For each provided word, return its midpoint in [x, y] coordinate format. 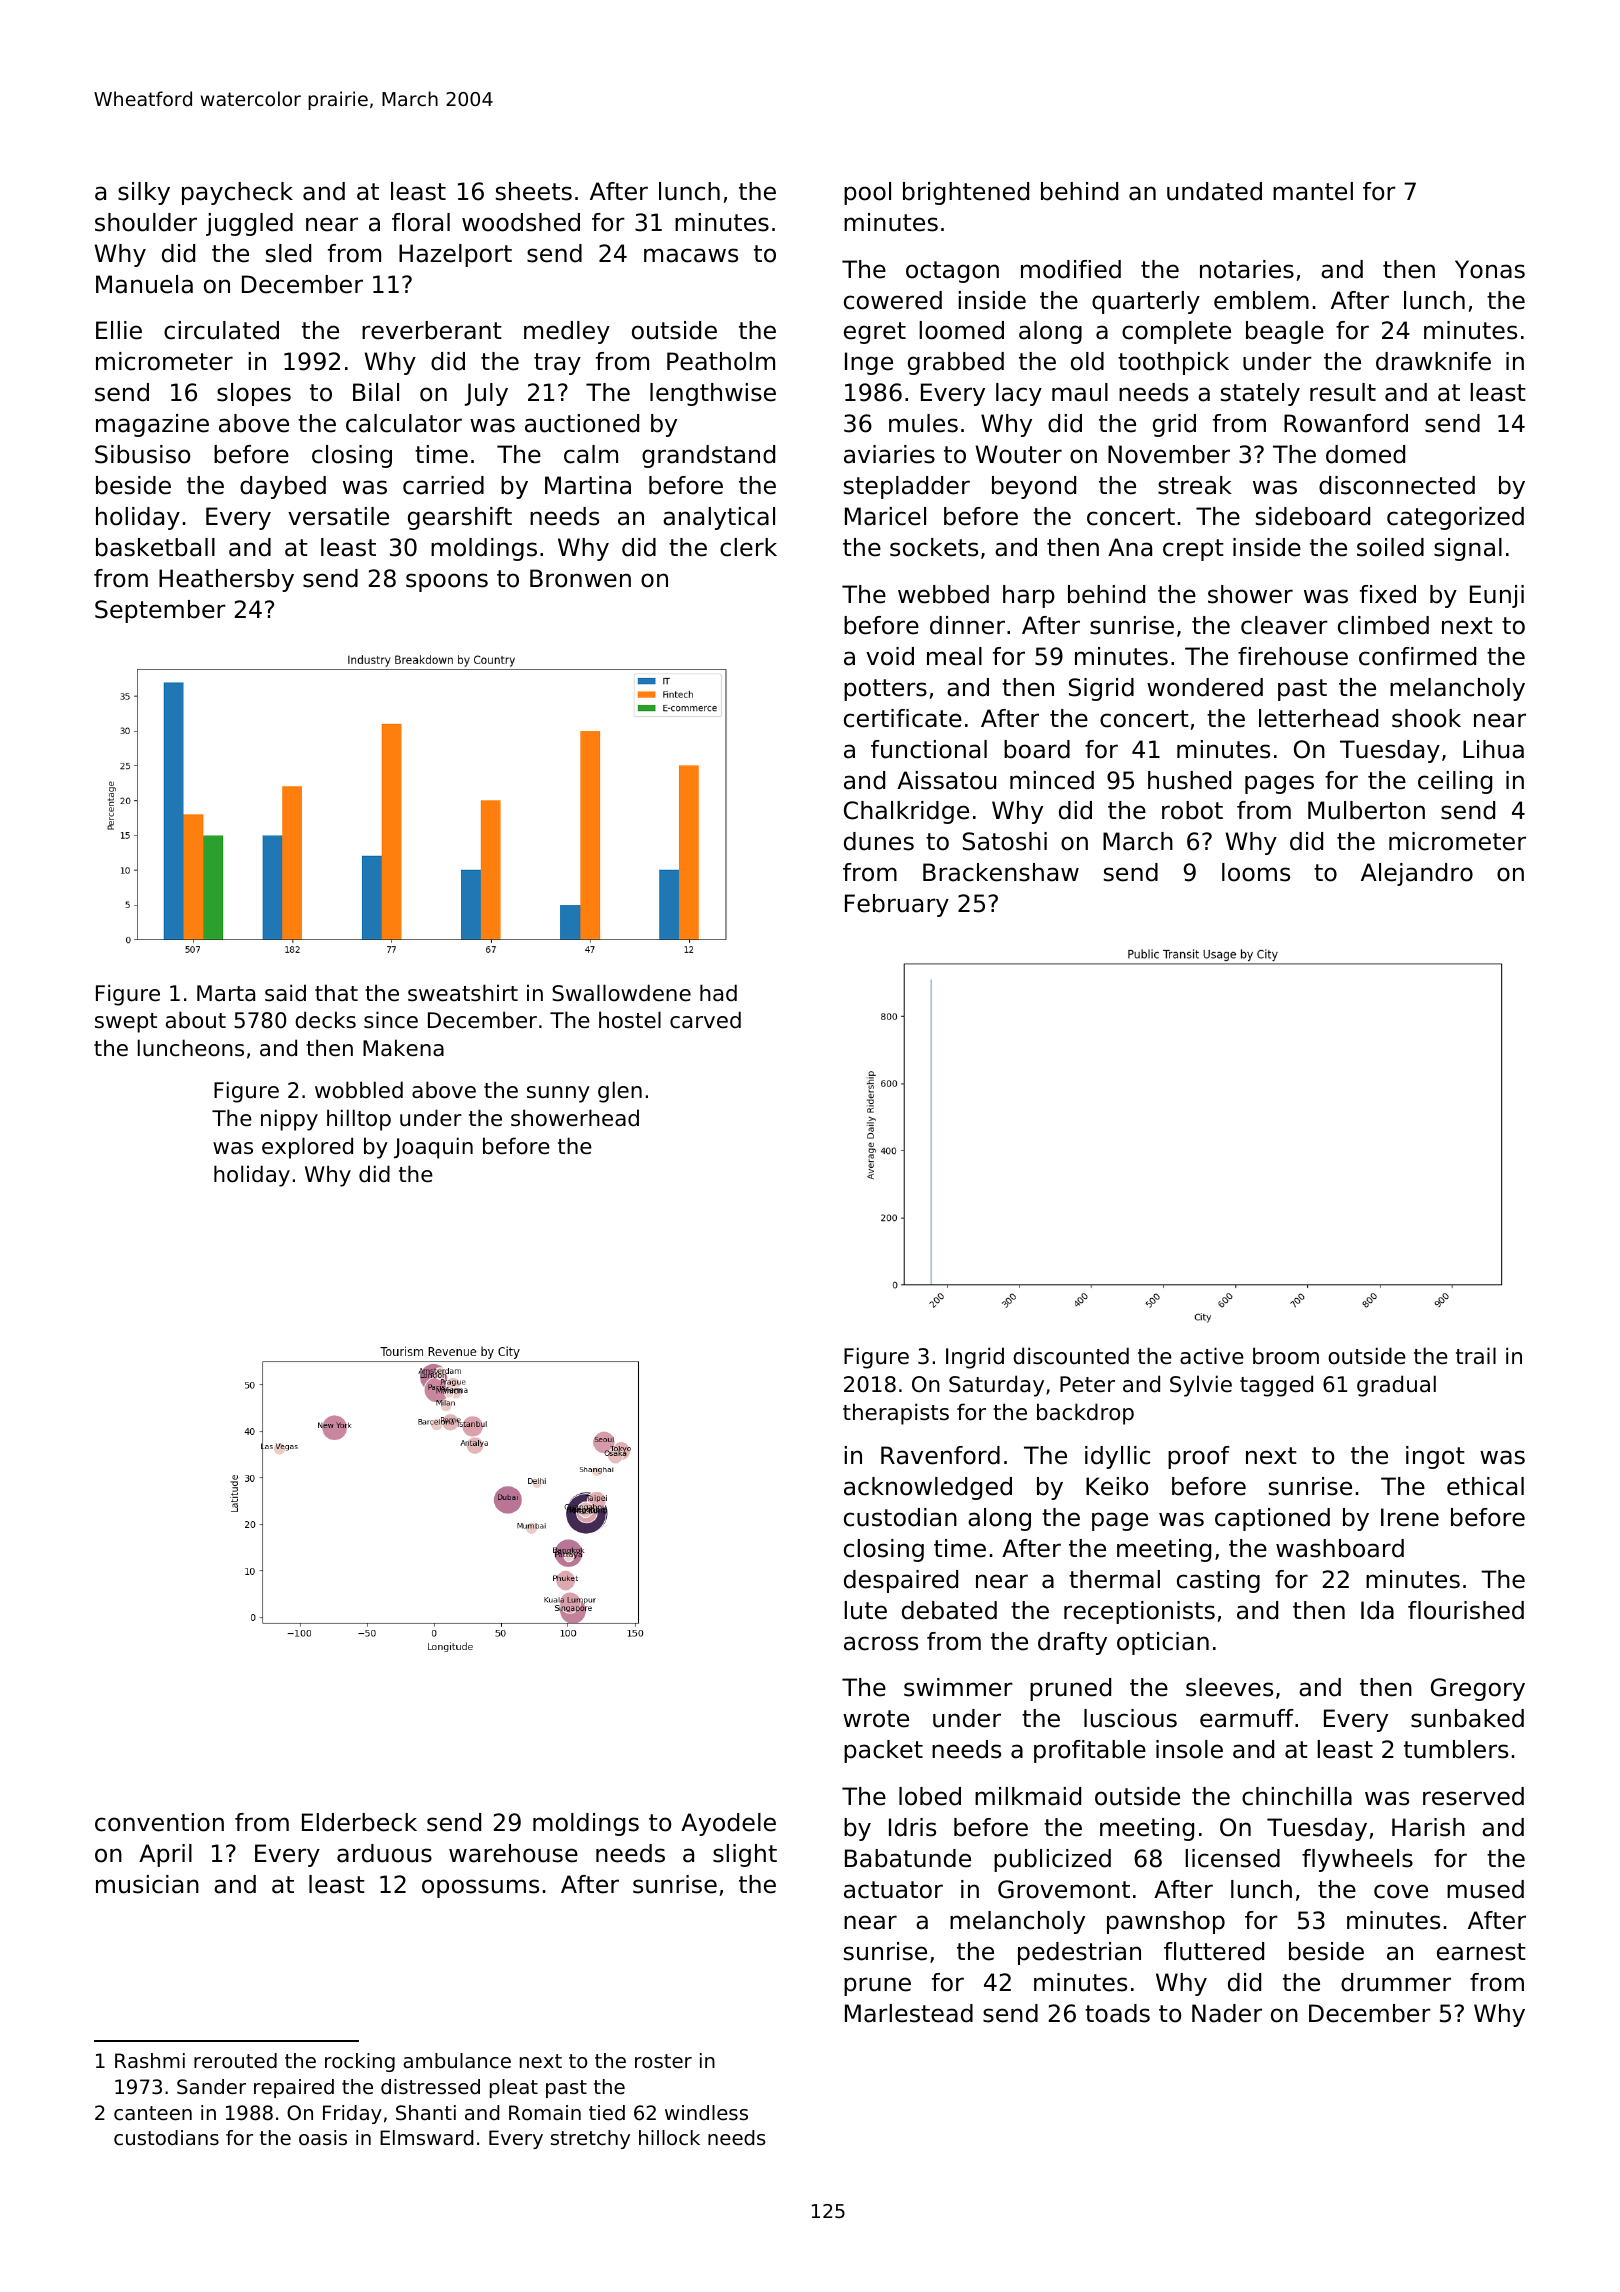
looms [1256, 872]
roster [663, 2061]
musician [147, 1884]
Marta [226, 993]
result [1343, 392]
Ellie [119, 330]
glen [620, 1092]
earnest [1481, 1952]
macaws [691, 255]
